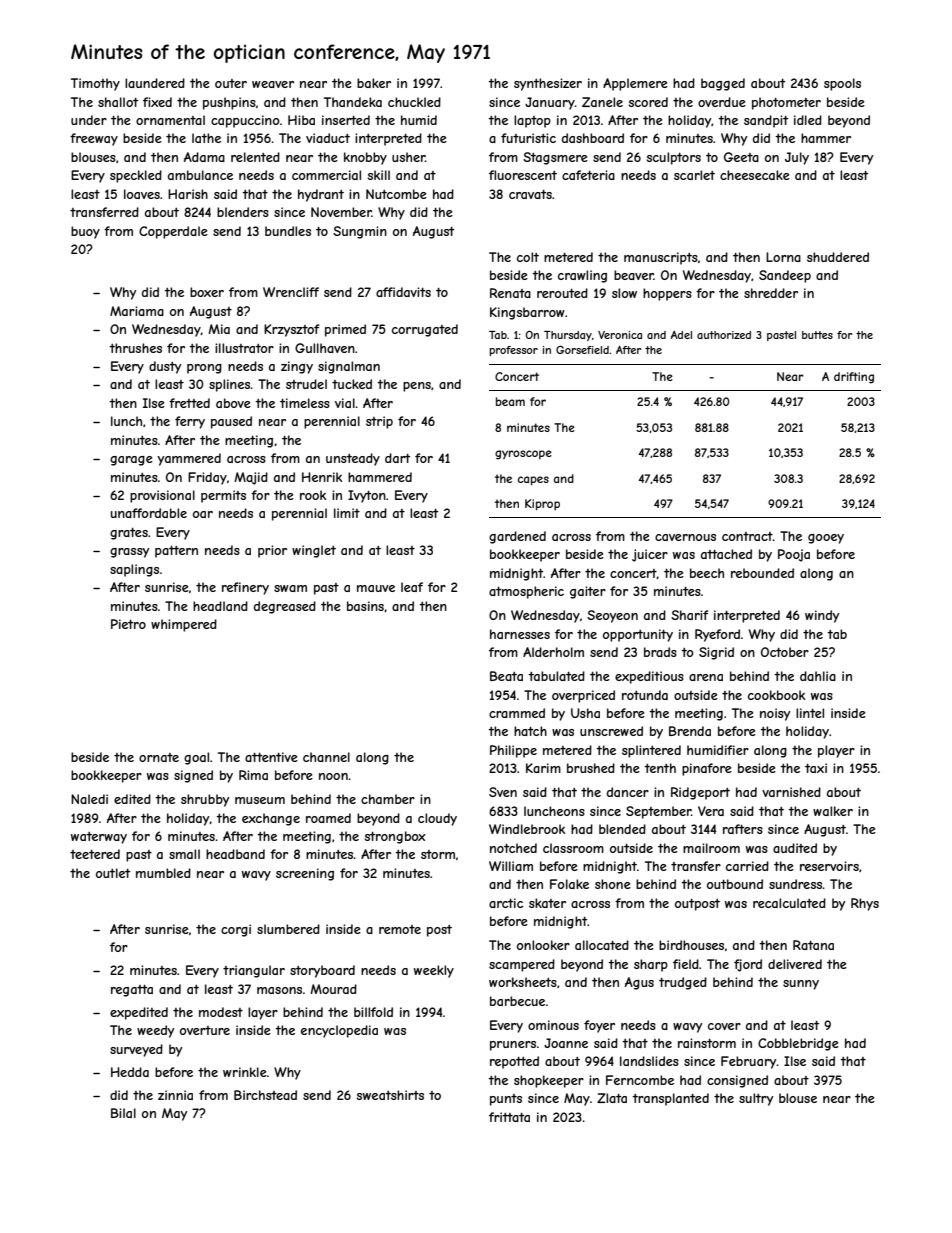  Describe the element at coordinates (128, 624) in the screenshot. I see `Pietro` at that location.
